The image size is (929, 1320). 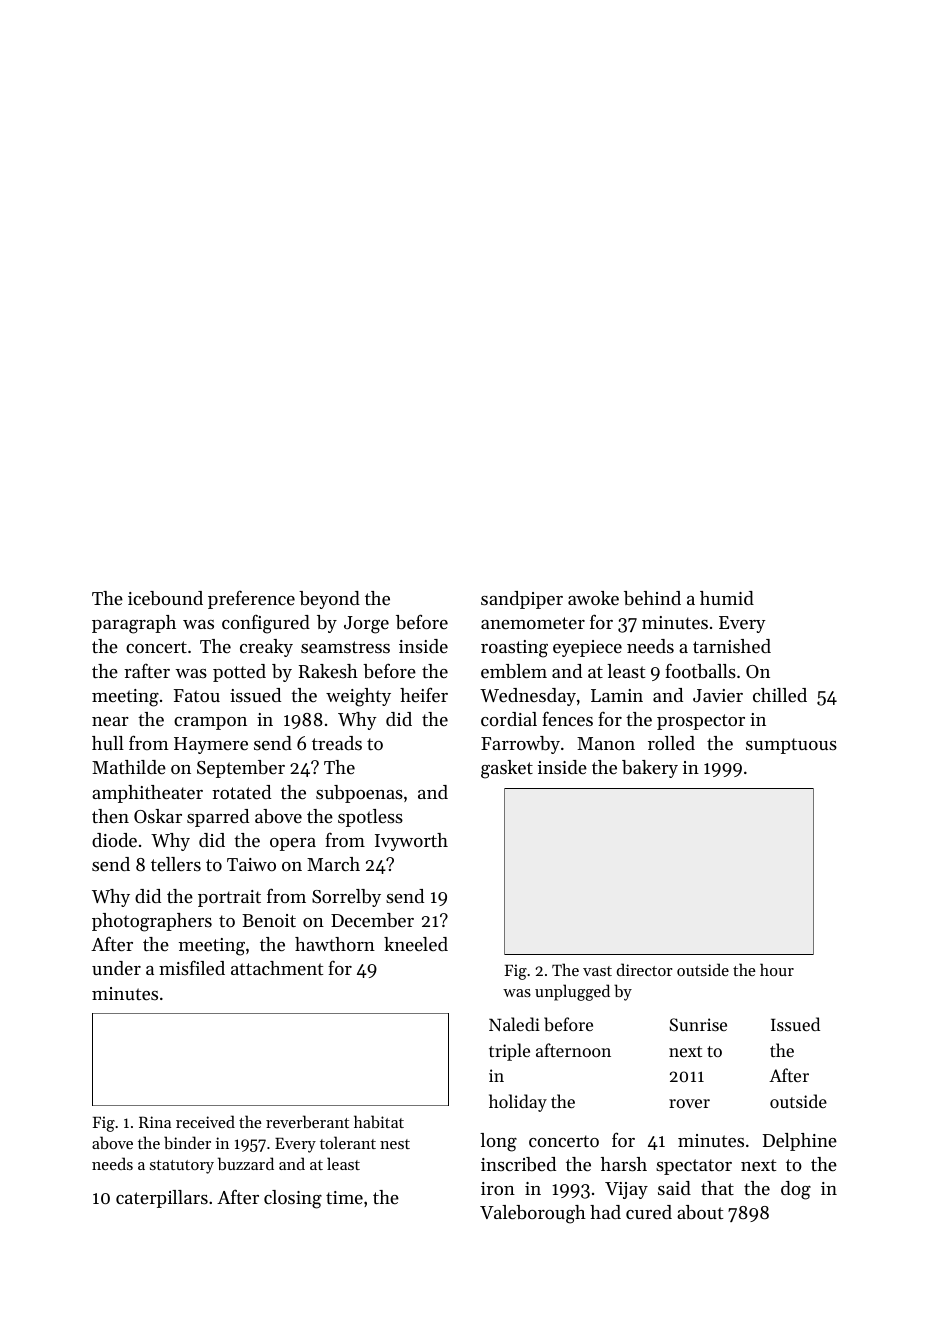 I want to click on hour, so click(x=777, y=969).
